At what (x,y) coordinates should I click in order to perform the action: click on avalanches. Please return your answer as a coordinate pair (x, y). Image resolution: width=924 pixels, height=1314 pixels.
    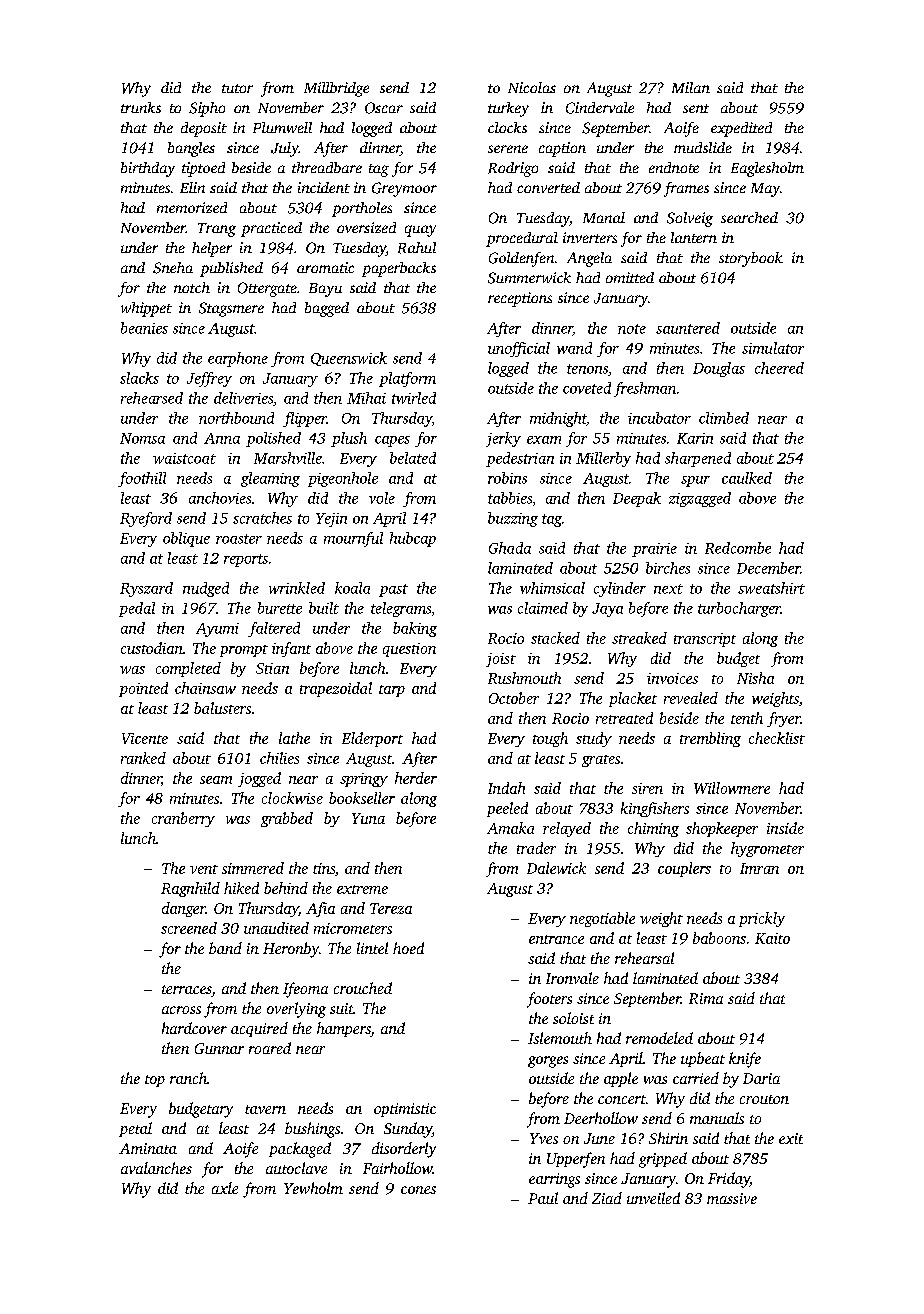
    Looking at the image, I should click on (156, 1168).
